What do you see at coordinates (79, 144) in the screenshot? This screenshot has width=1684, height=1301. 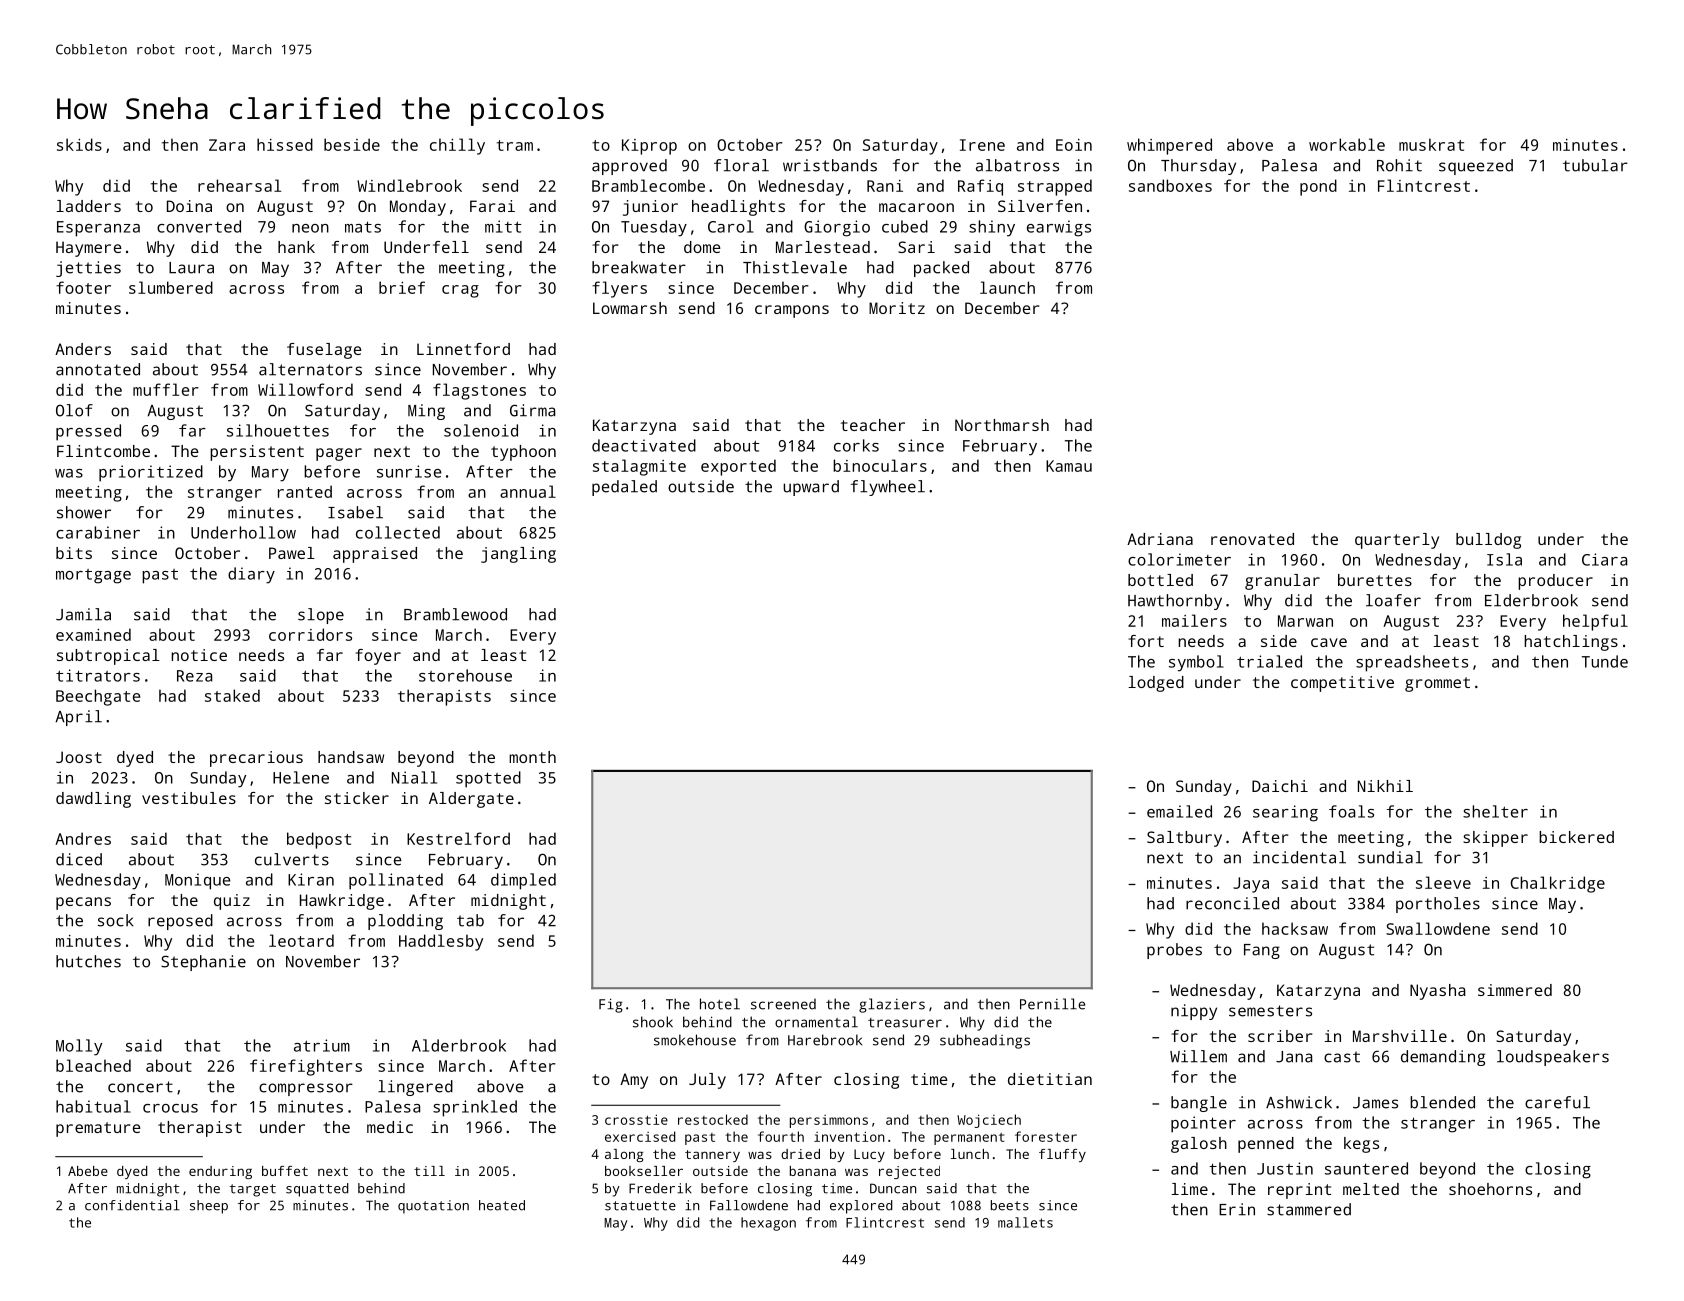 I see `skids` at bounding box center [79, 144].
